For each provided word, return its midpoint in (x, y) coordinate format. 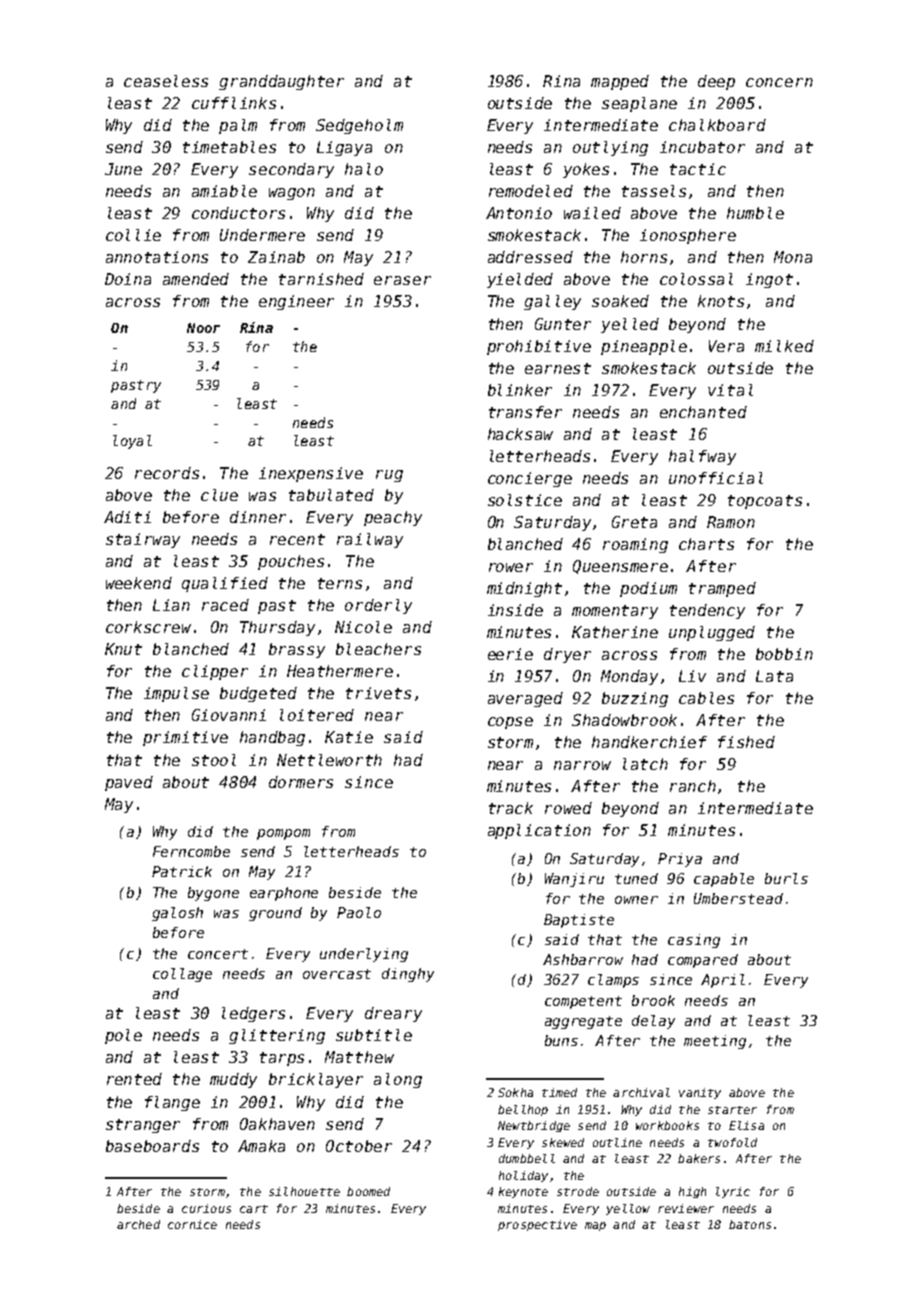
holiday (523, 1176)
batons (750, 1224)
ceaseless (166, 81)
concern (779, 82)
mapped (620, 82)
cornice (192, 1224)
